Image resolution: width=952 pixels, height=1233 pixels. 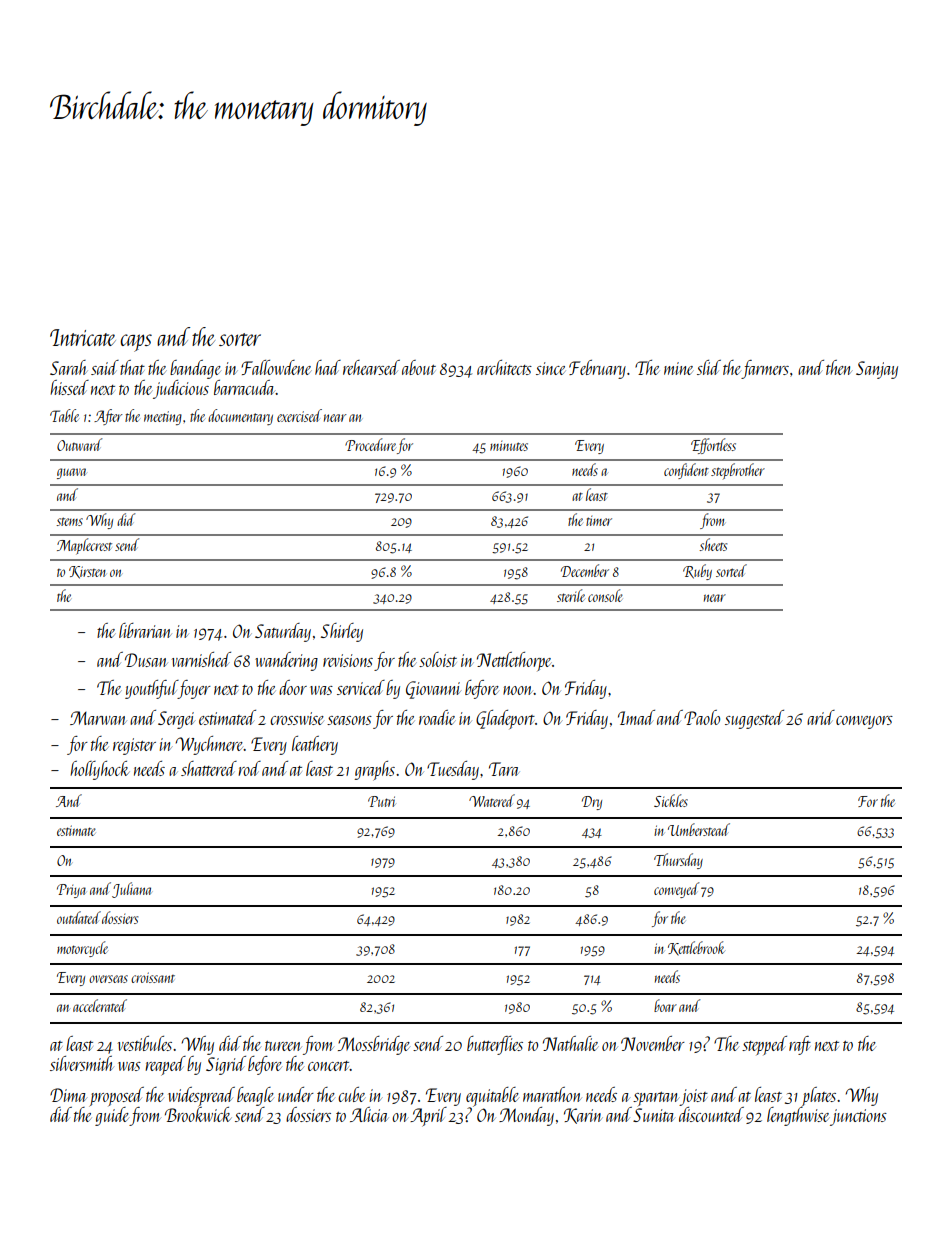 What do you see at coordinates (592, 803) in the document?
I see `Dry` at bounding box center [592, 803].
